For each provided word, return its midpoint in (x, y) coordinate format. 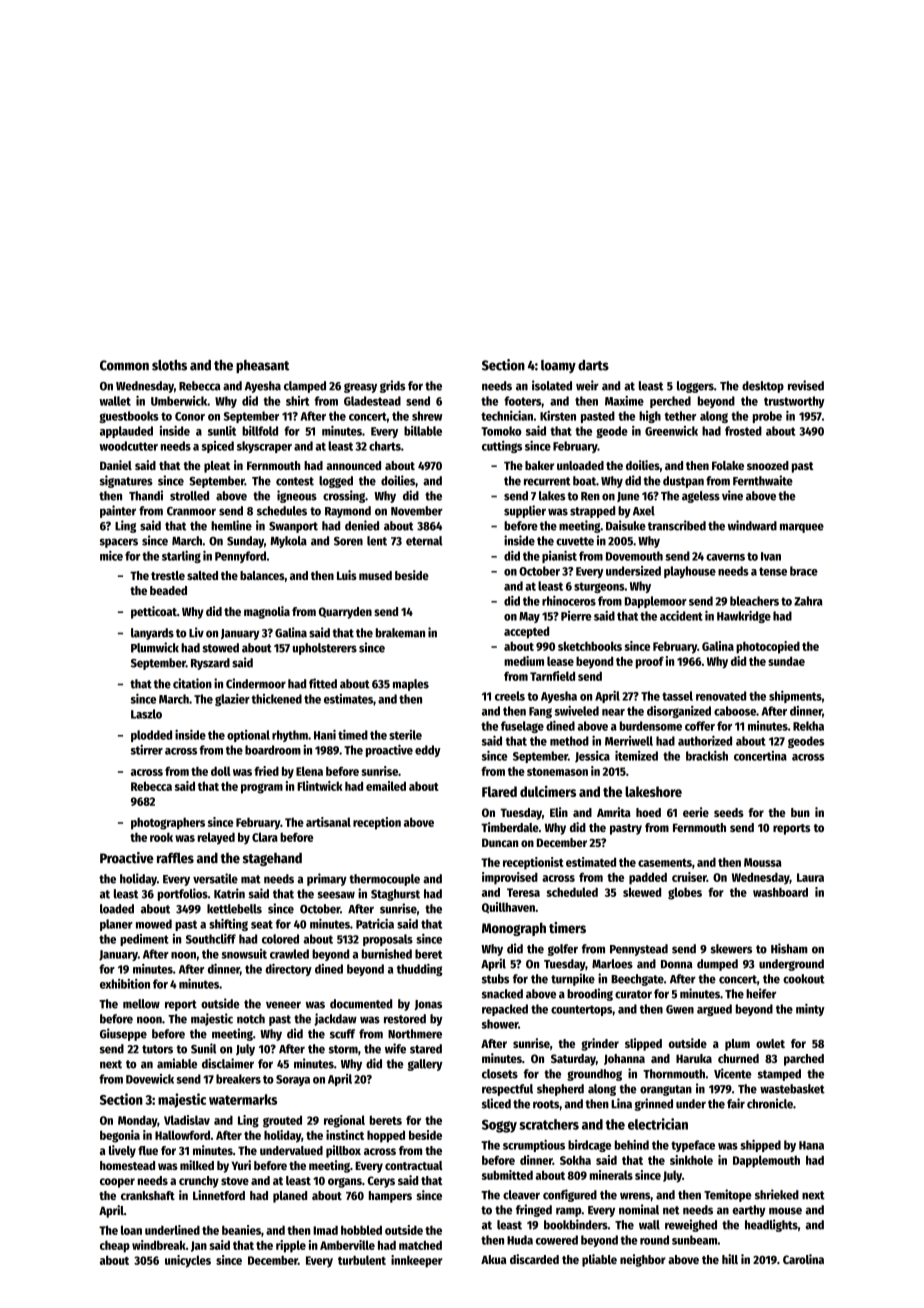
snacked (502, 994)
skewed (642, 892)
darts (593, 365)
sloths (169, 365)
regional (344, 1121)
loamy (558, 366)
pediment (144, 940)
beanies (241, 1230)
